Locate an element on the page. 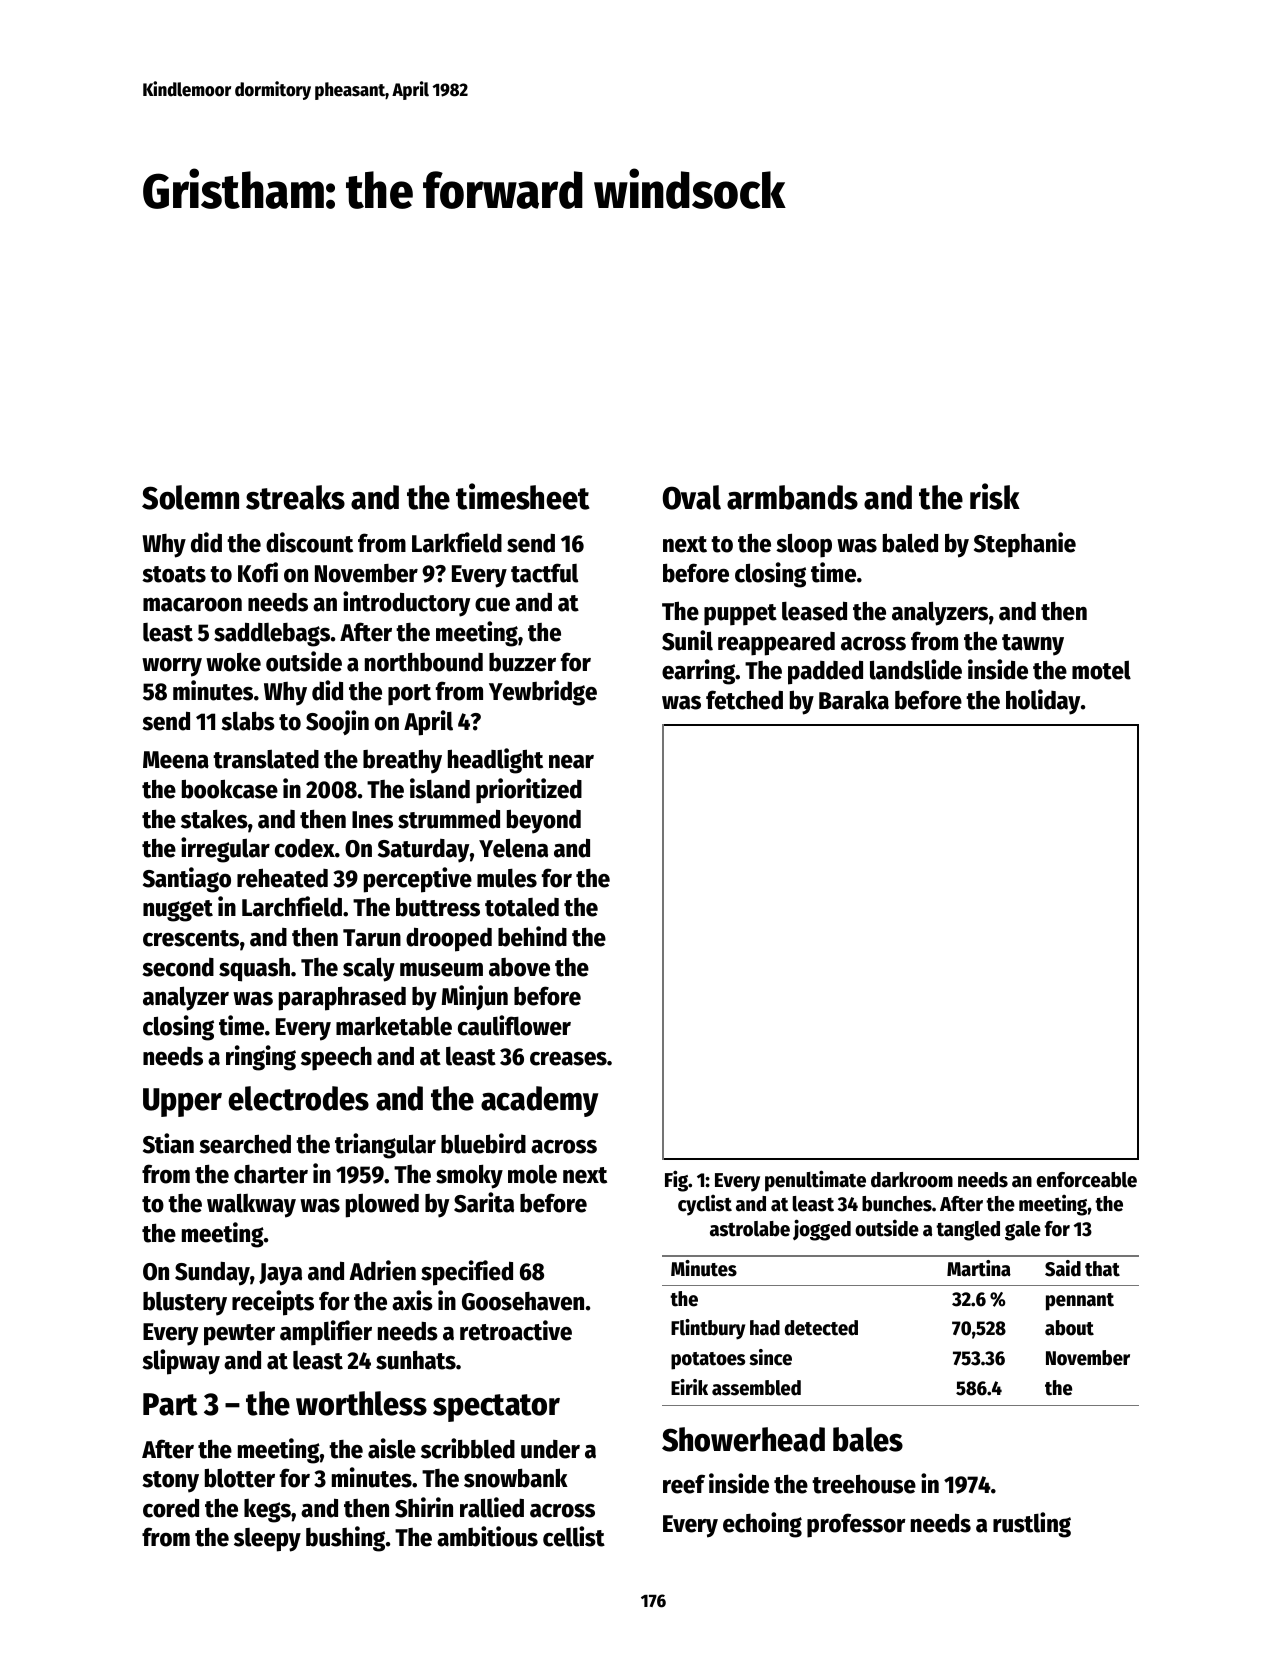 The height and width of the document is (1659, 1282). about is located at coordinates (1069, 1328).
